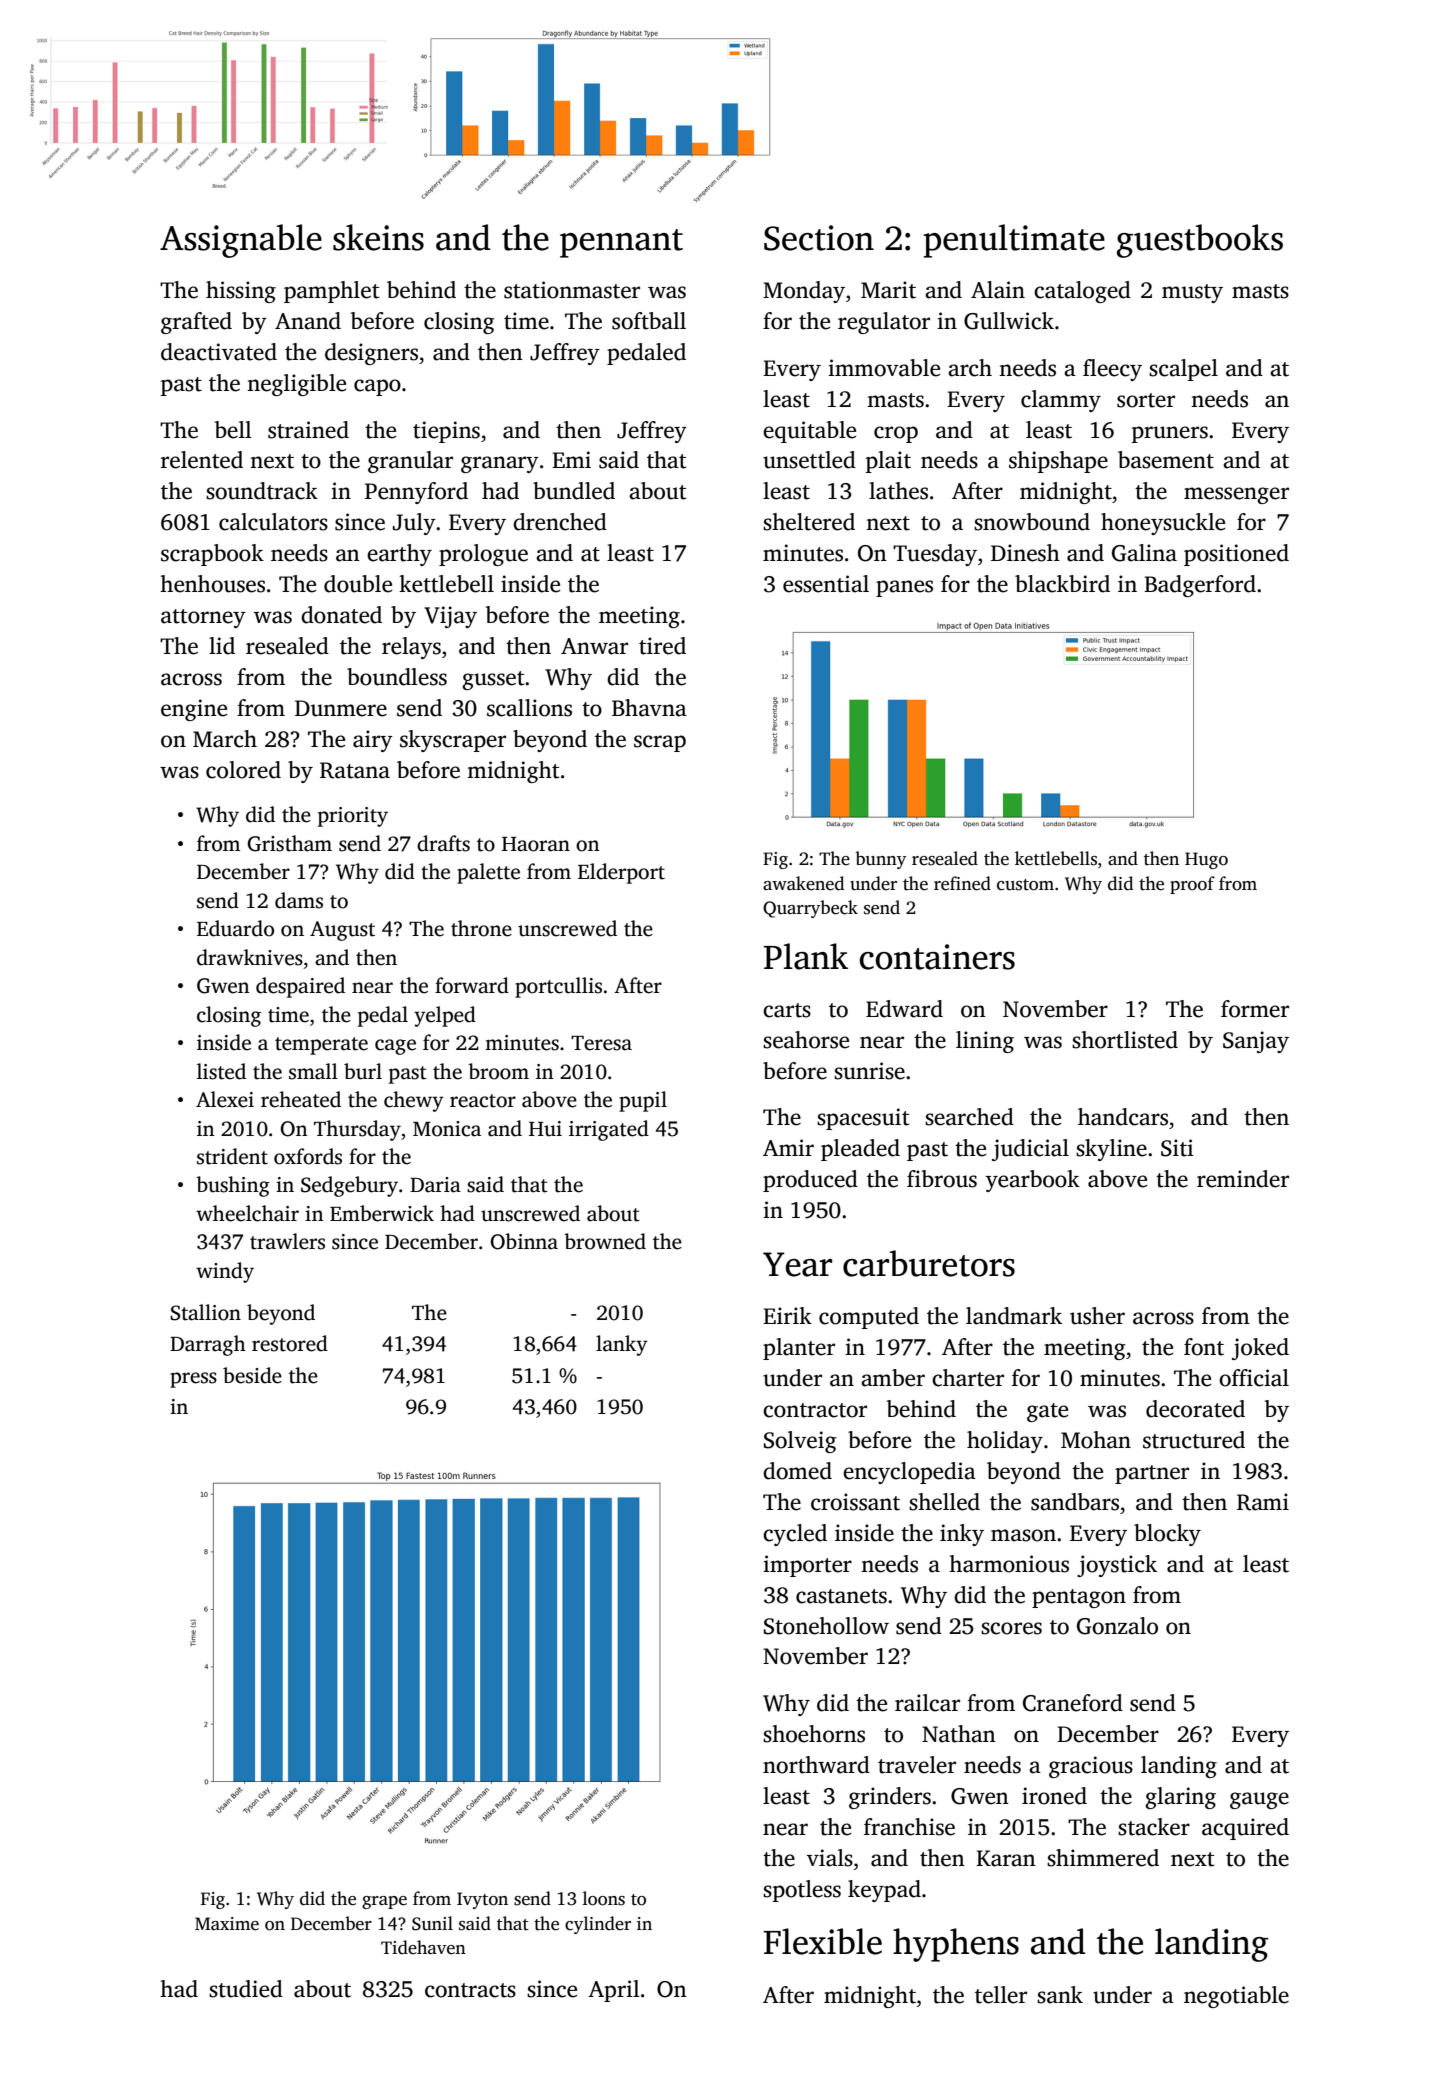  What do you see at coordinates (1194, 1440) in the screenshot?
I see `structured` at bounding box center [1194, 1440].
